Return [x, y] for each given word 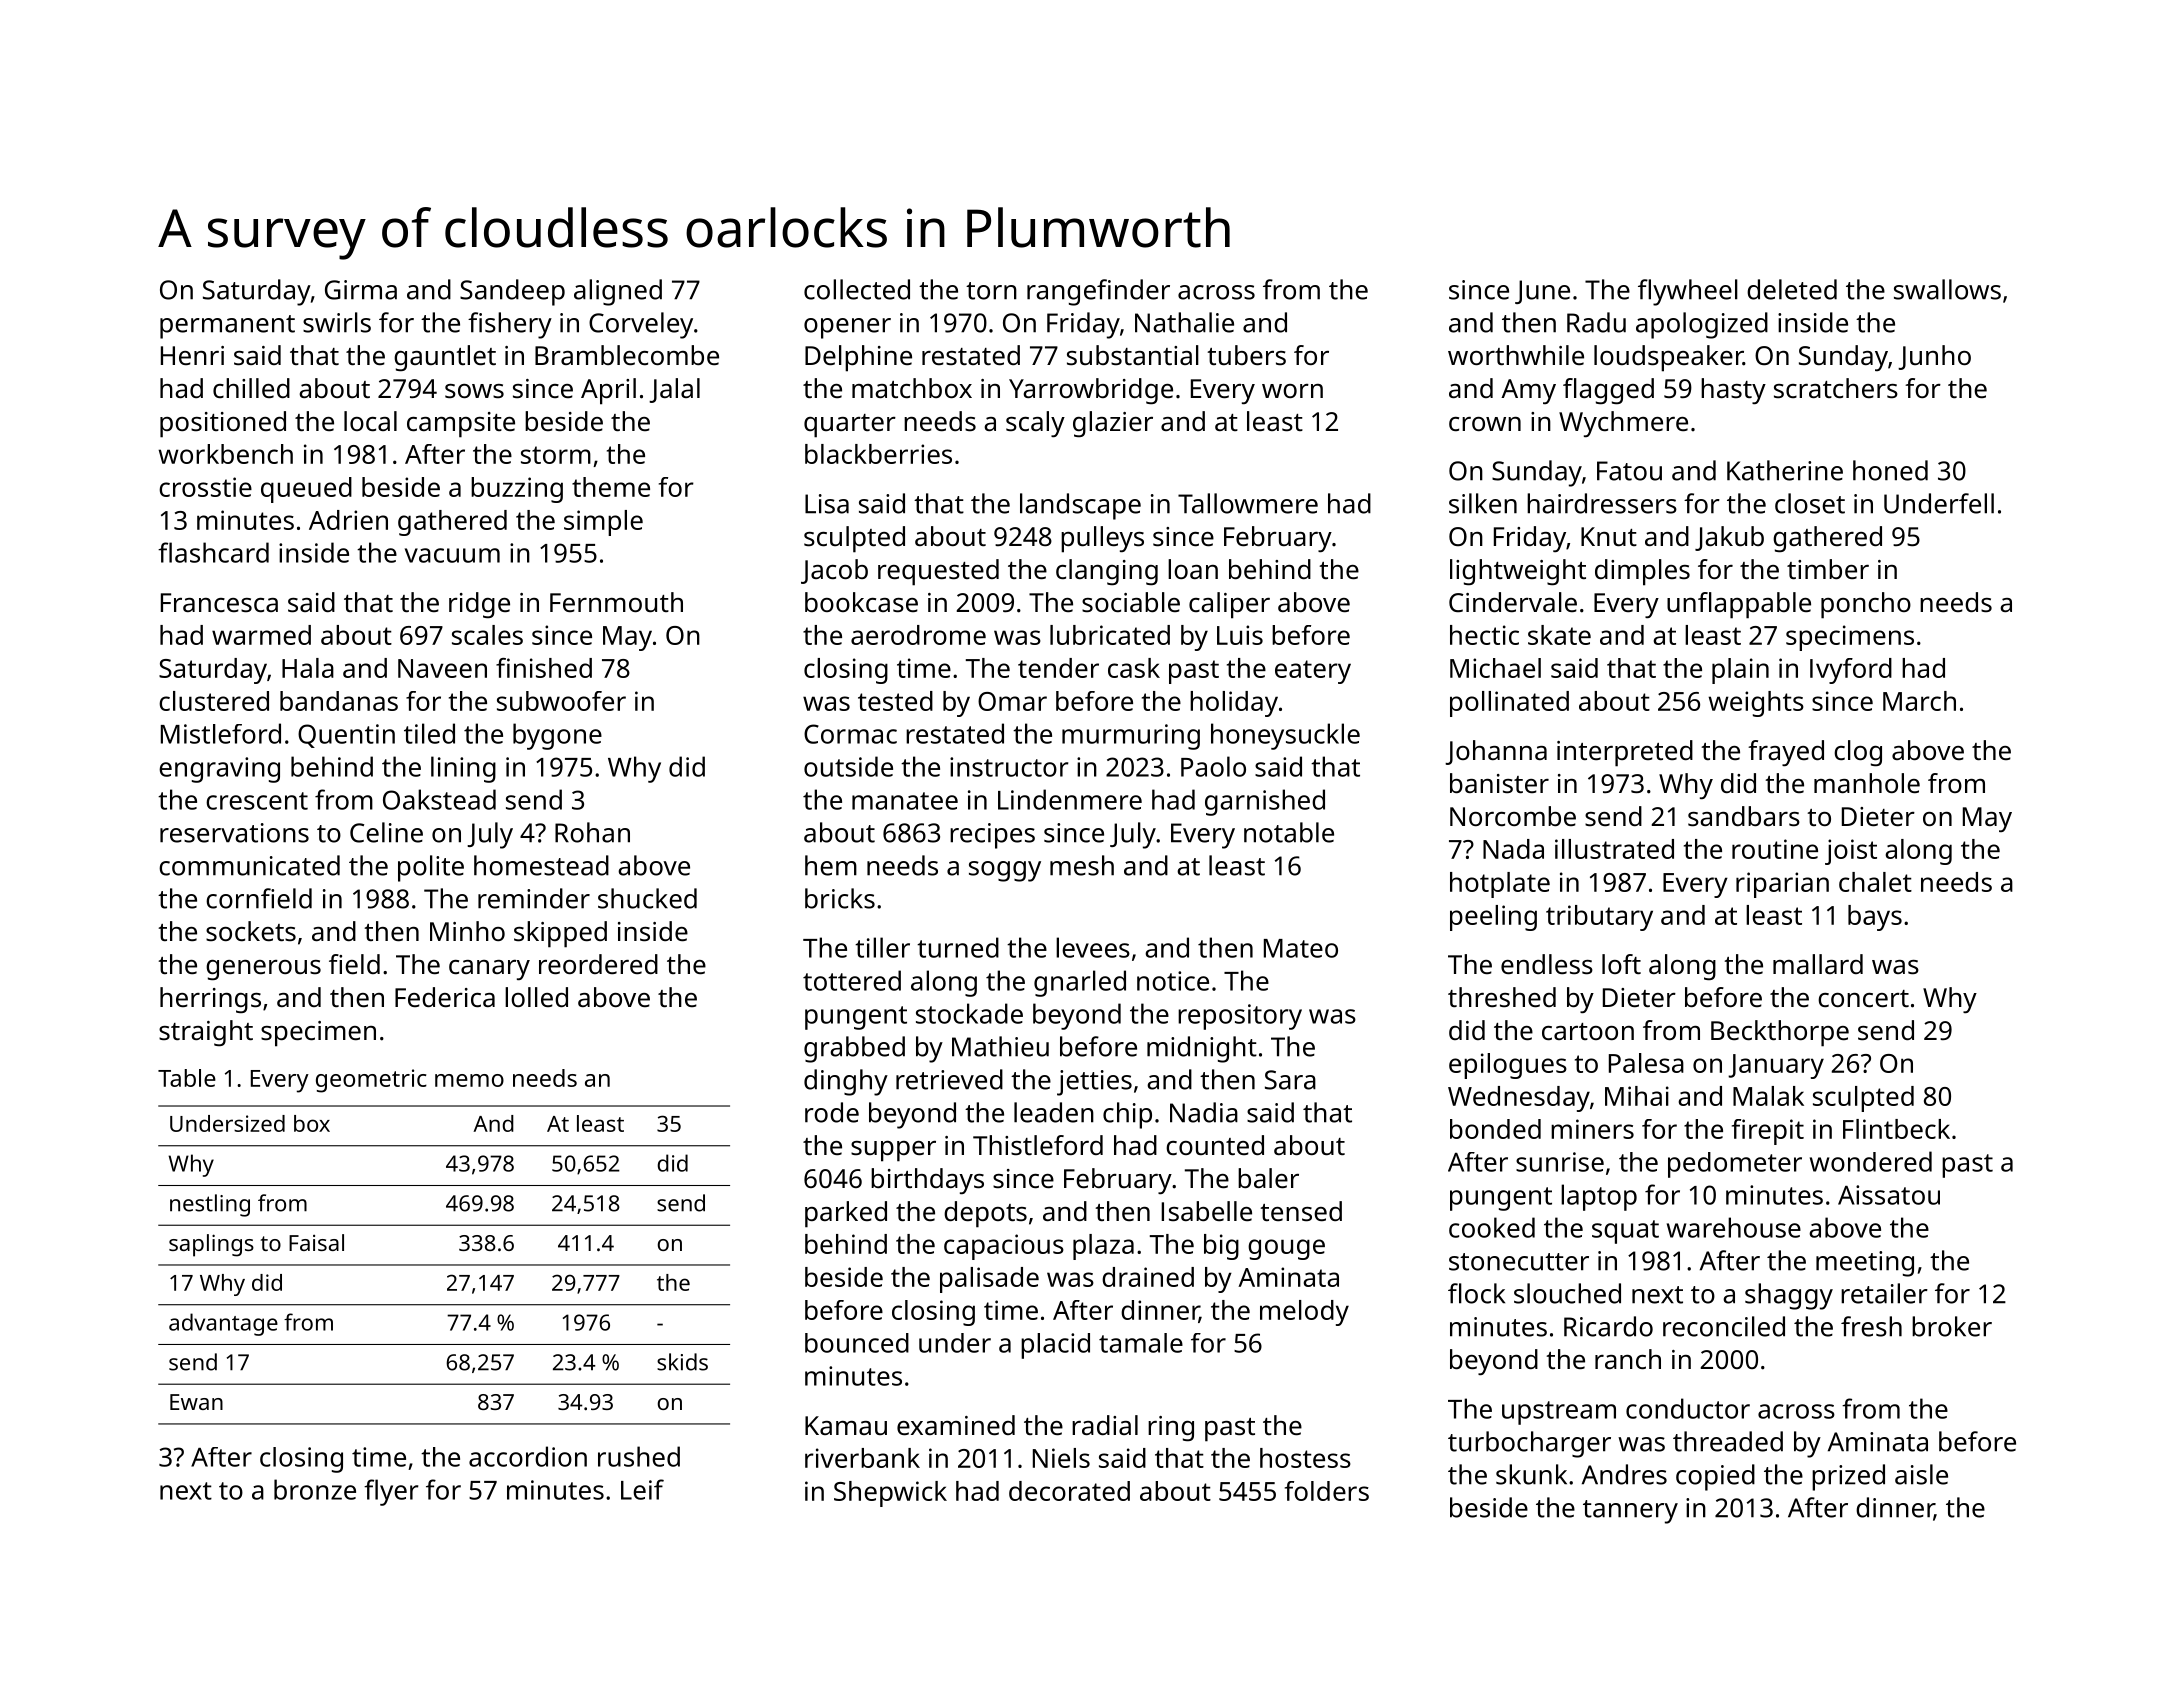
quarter [850, 426]
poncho [1866, 605]
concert [1863, 999]
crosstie [205, 487]
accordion [528, 1456]
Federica [445, 997]
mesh [1082, 865]
